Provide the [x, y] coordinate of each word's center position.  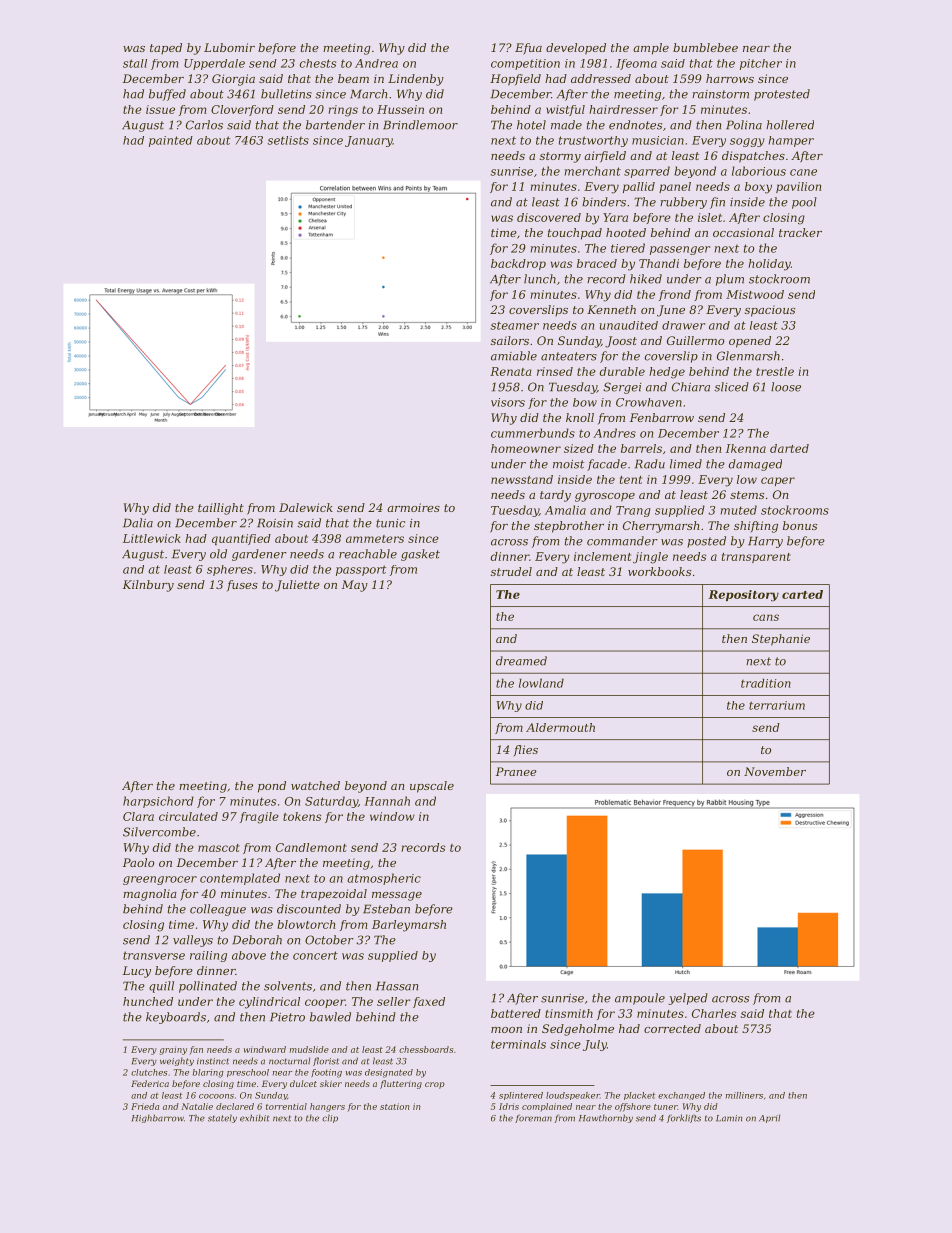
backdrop [518, 264]
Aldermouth [560, 727]
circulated [188, 816]
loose [786, 387]
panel [675, 187]
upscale [432, 787]
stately [222, 1118]
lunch [540, 279]
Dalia [138, 523]
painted [171, 141]
